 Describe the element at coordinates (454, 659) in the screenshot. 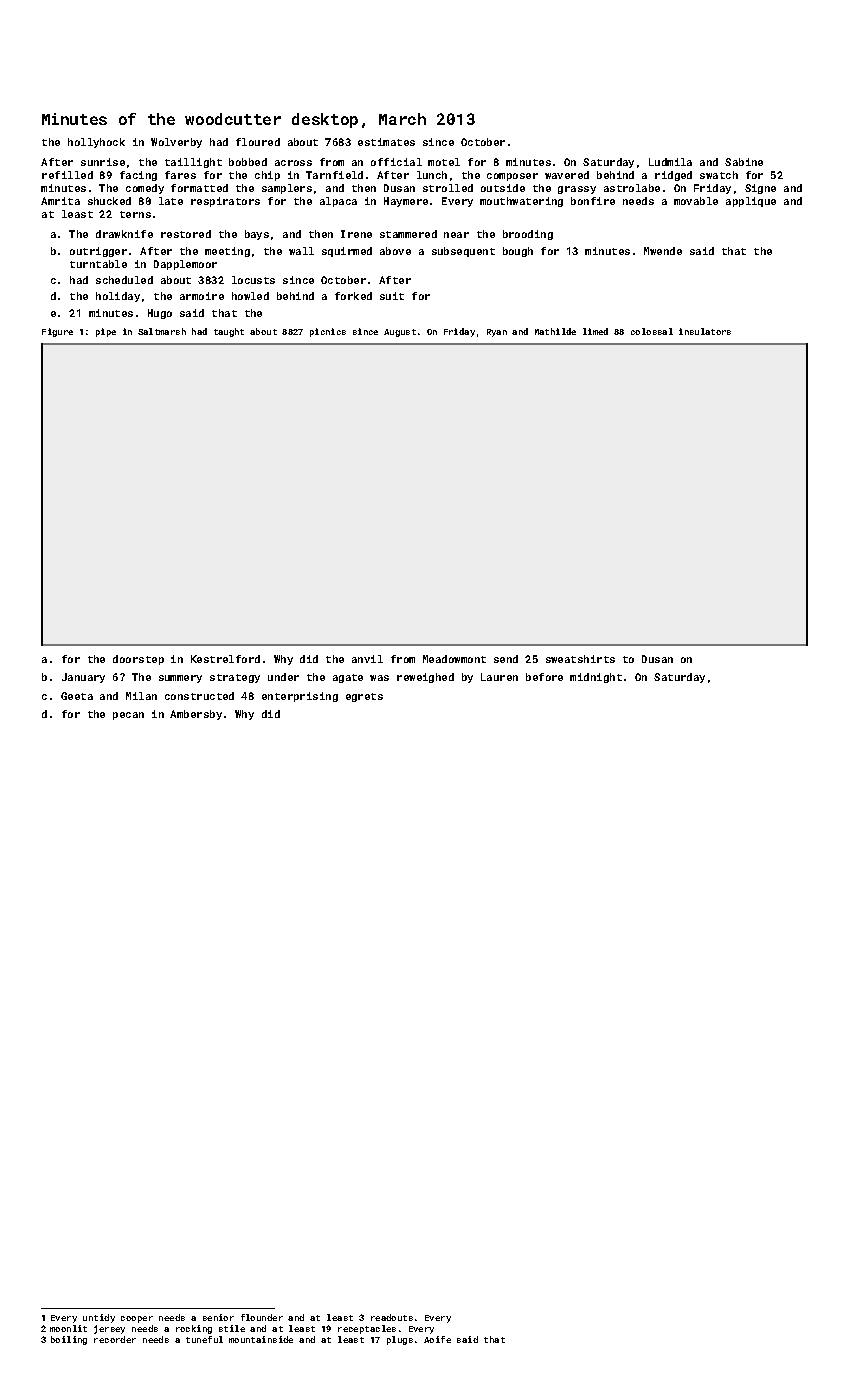

I see `Meadowmont` at that location.
